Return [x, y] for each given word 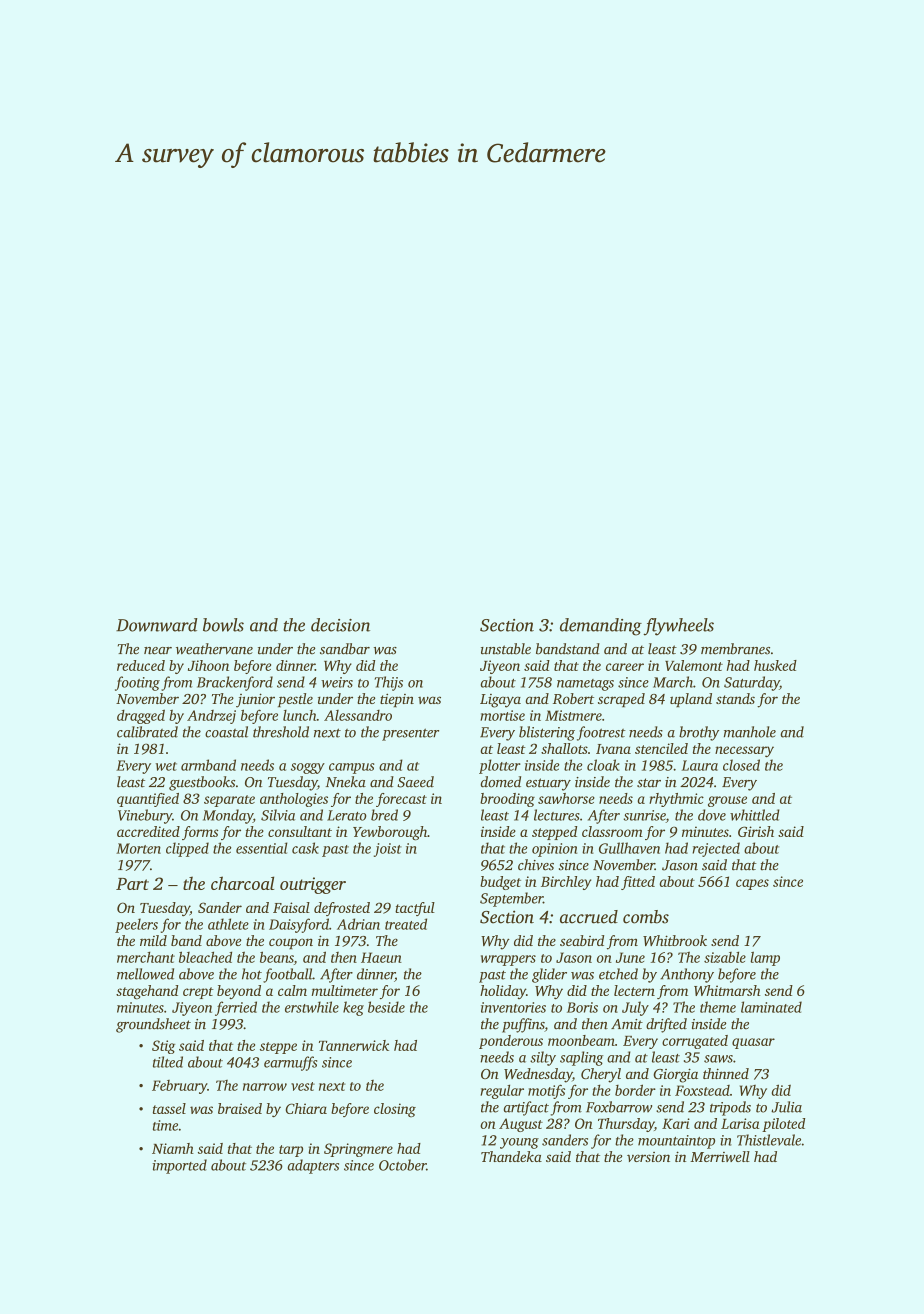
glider [549, 975]
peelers [136, 925]
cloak [603, 765]
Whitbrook [675, 940]
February [179, 1087]
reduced [141, 665]
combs [646, 917]
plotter [500, 766]
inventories [513, 1007]
